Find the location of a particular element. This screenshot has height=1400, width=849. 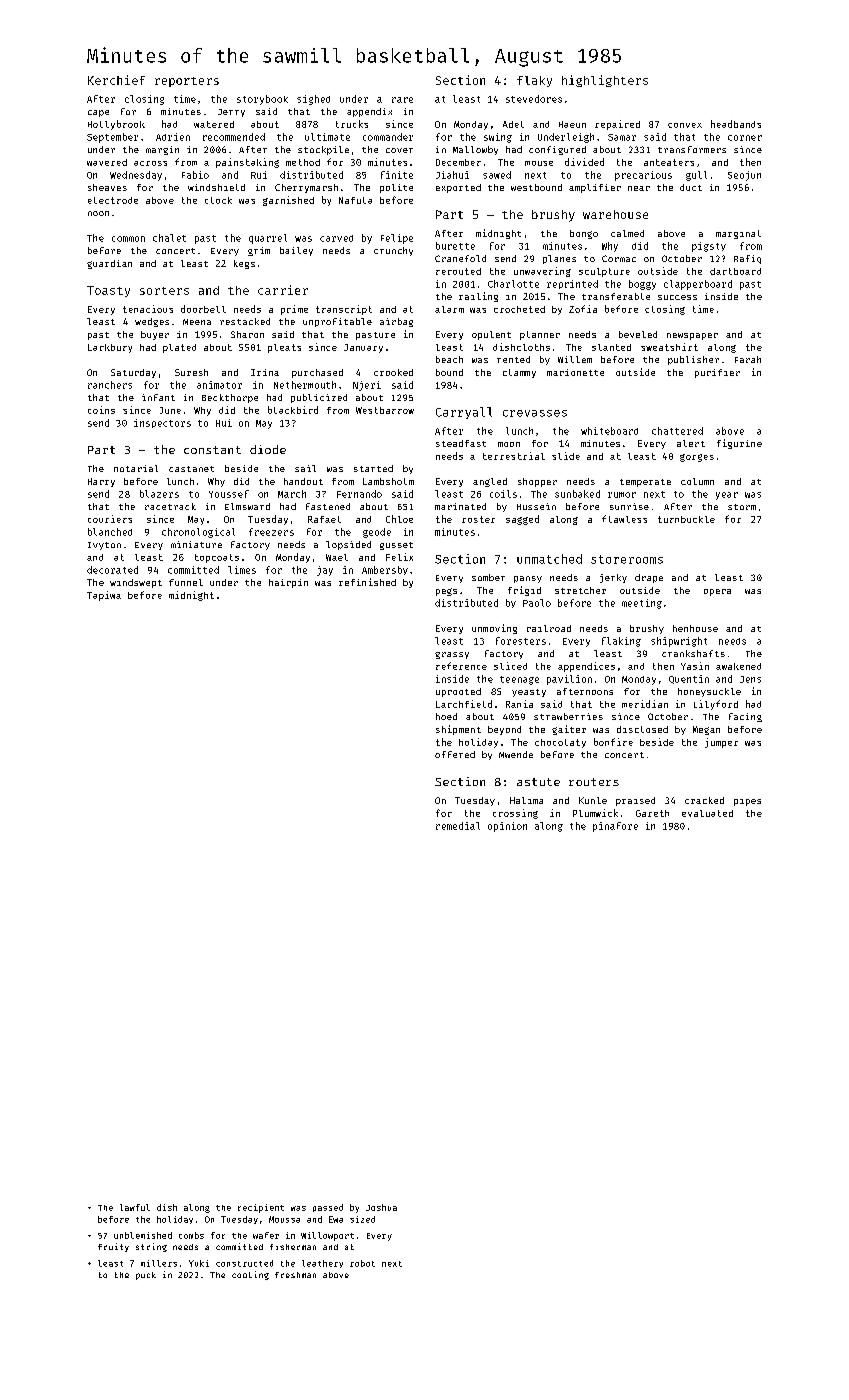

storerooms is located at coordinates (627, 559).
